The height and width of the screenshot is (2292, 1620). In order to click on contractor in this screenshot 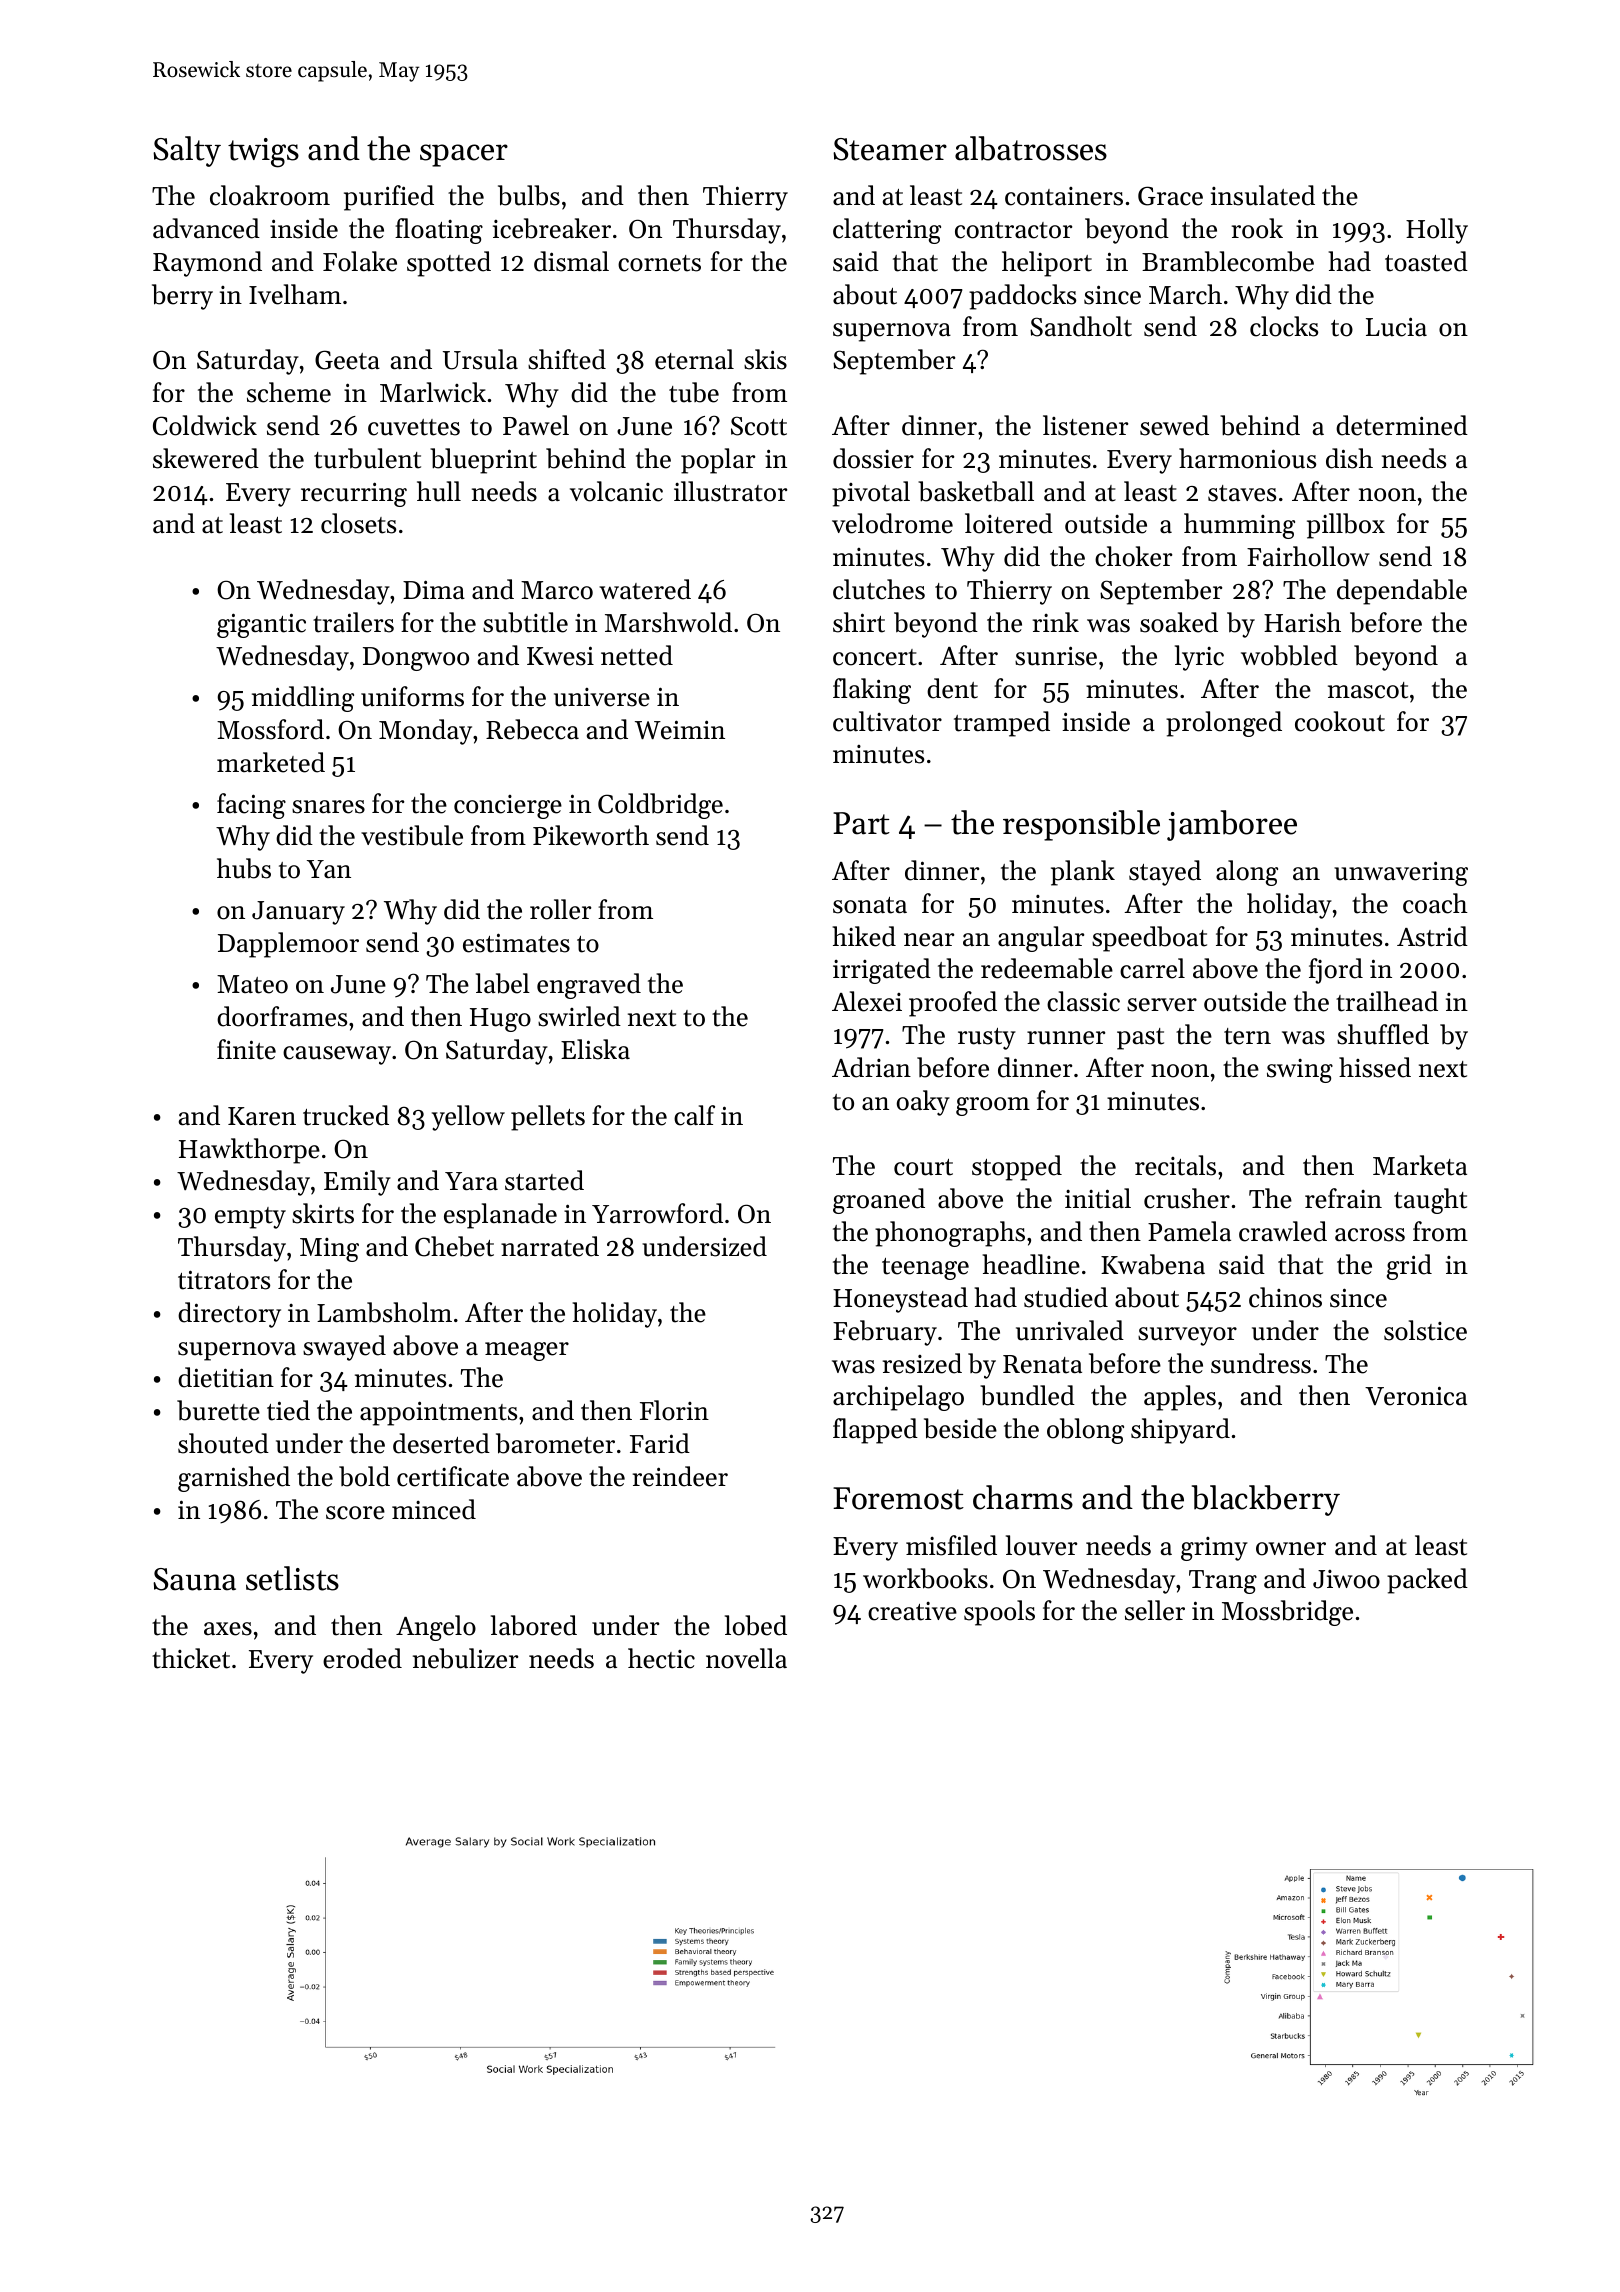, I will do `click(1013, 230)`.
